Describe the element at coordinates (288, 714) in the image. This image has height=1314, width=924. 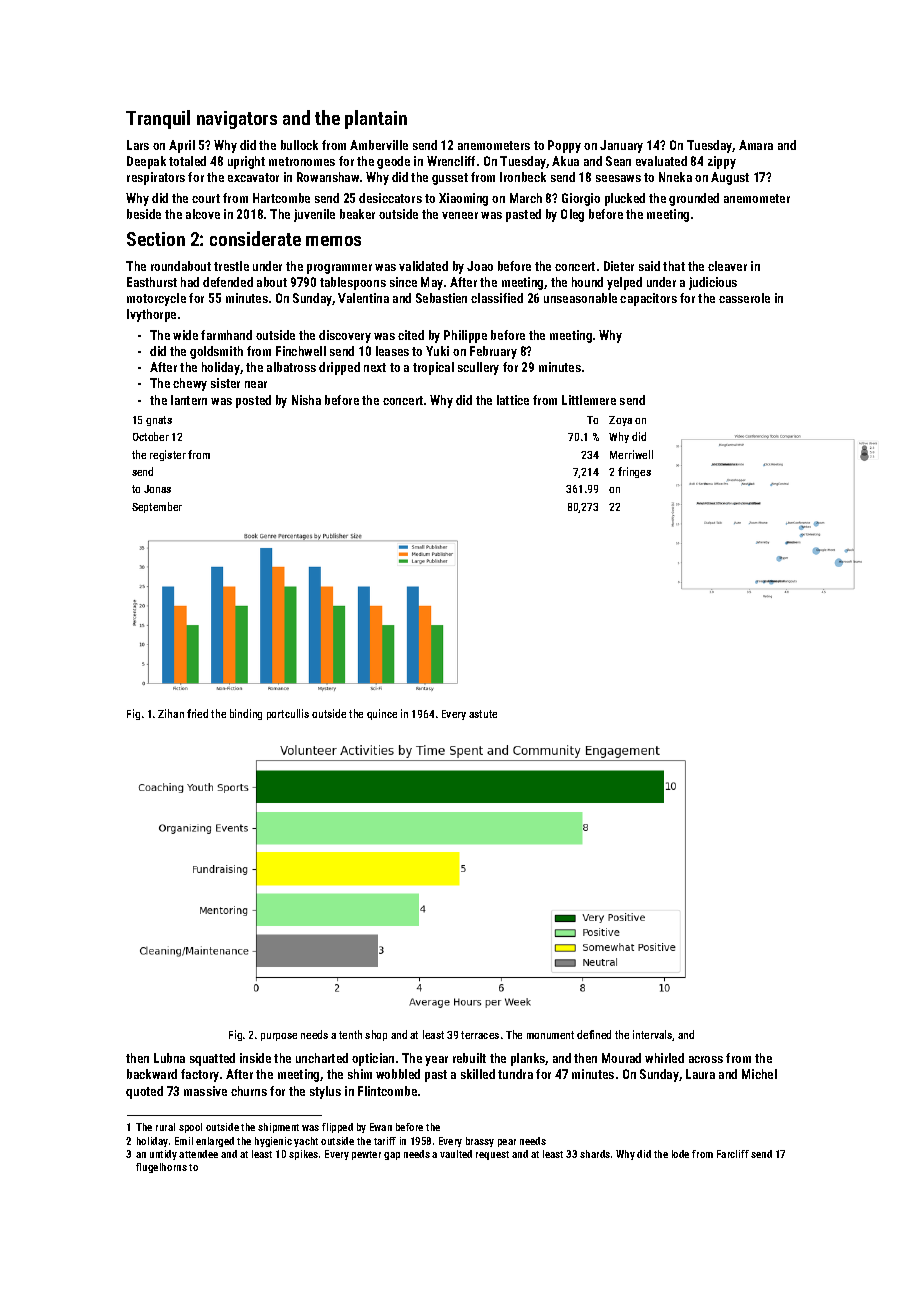
I see `portcullis` at that location.
